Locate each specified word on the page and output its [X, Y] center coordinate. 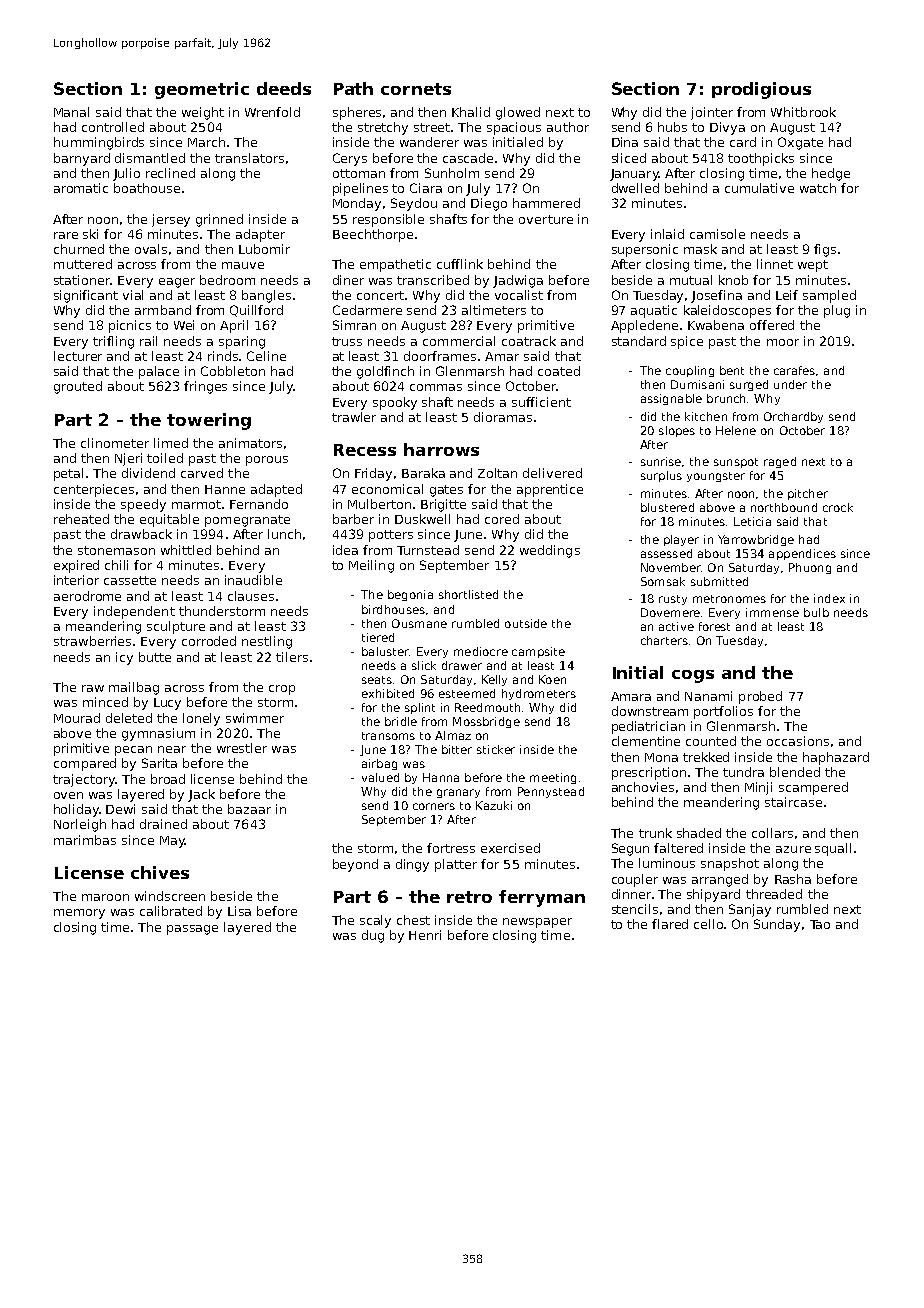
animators [250, 443]
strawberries [92, 641]
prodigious [761, 90]
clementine [646, 741]
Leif [787, 295]
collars [772, 833]
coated [559, 371]
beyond [355, 865]
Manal [71, 112]
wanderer [429, 142]
